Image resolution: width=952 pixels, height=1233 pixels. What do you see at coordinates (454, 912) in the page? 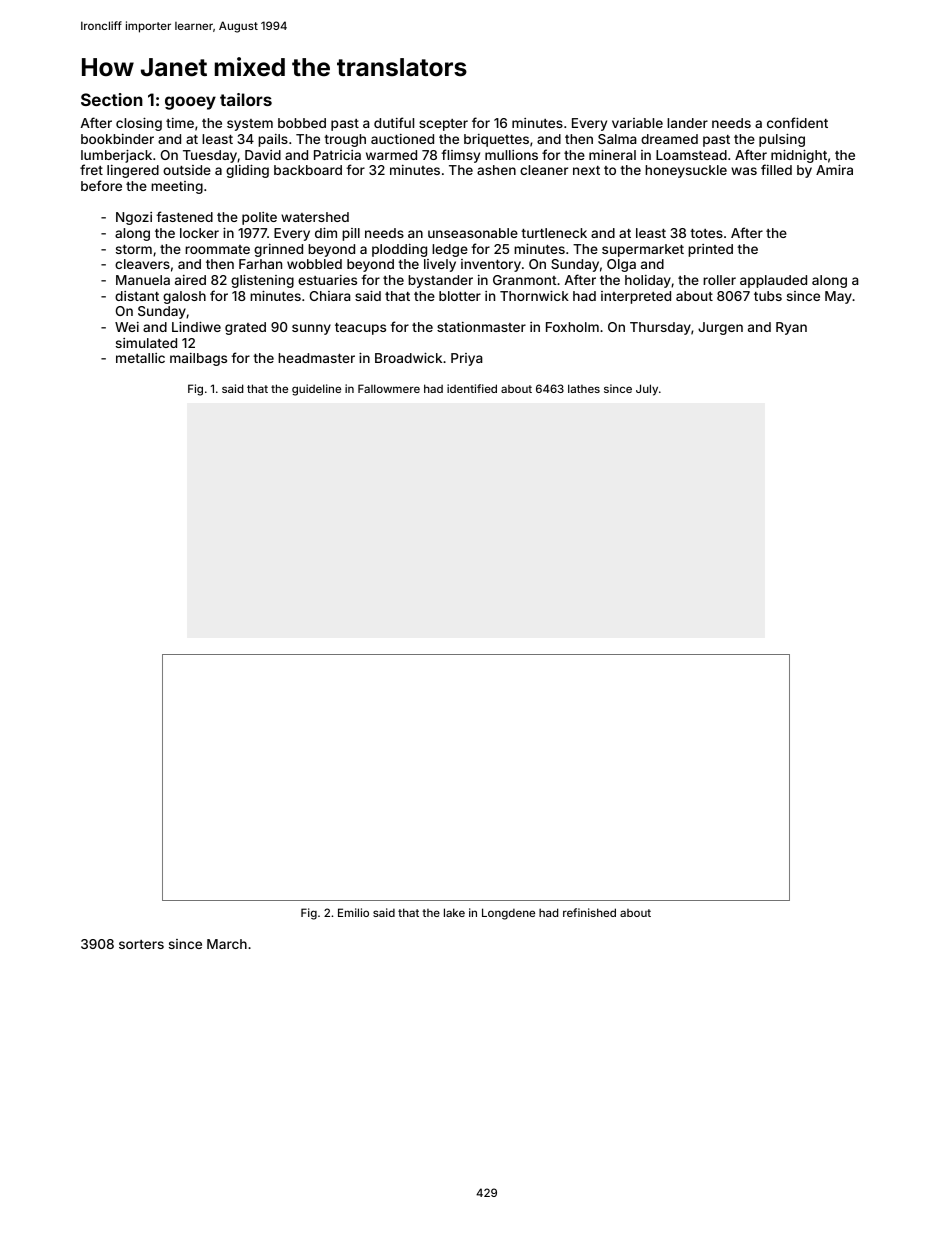
I see `lake` at bounding box center [454, 912].
